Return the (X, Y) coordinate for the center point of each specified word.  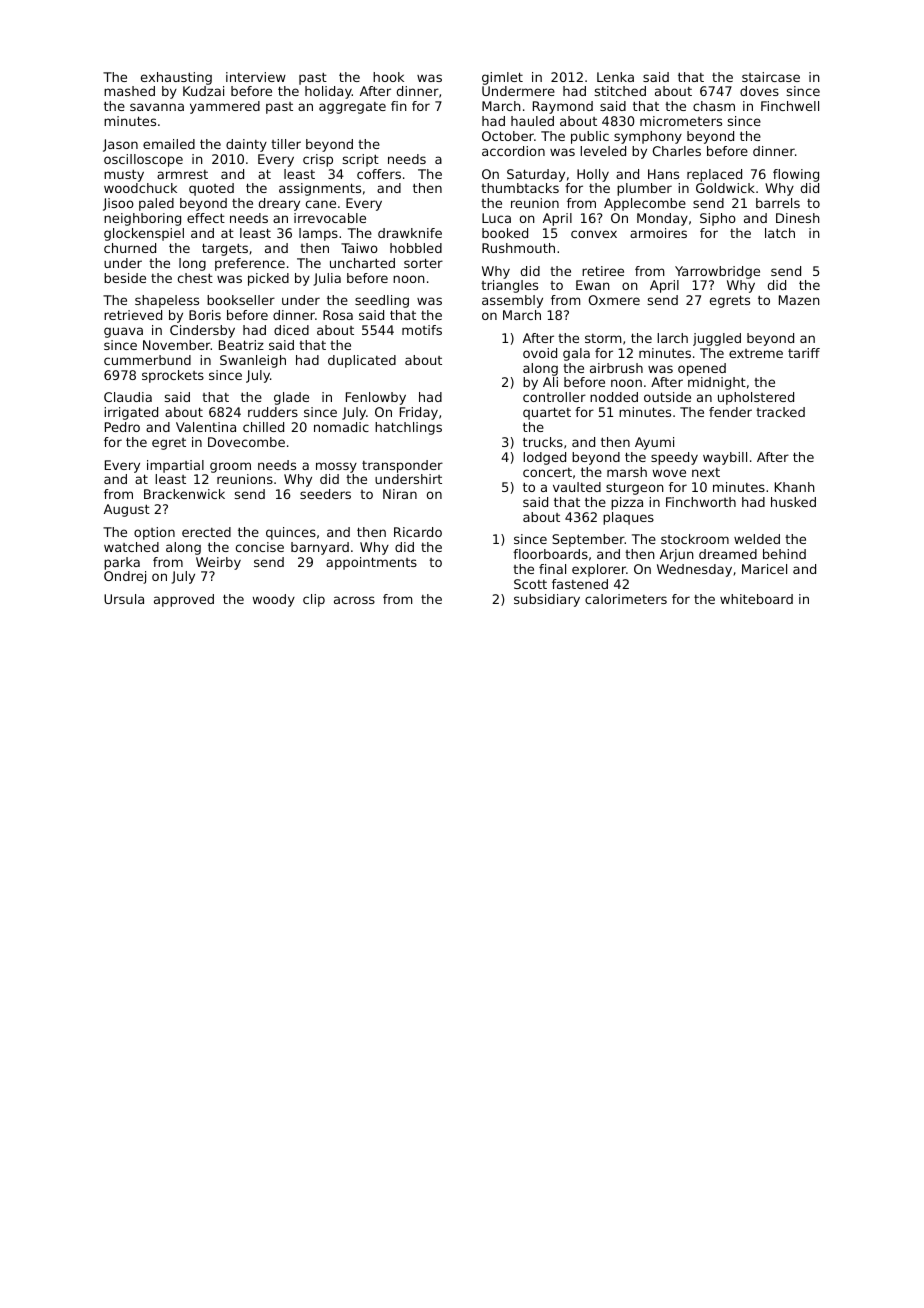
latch (780, 233)
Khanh (795, 487)
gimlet (502, 78)
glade (291, 398)
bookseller (241, 300)
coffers (379, 174)
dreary (279, 204)
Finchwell (790, 106)
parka (122, 563)
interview (256, 77)
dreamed (728, 554)
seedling (382, 301)
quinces (291, 533)
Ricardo (418, 532)
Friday (419, 413)
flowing (796, 175)
